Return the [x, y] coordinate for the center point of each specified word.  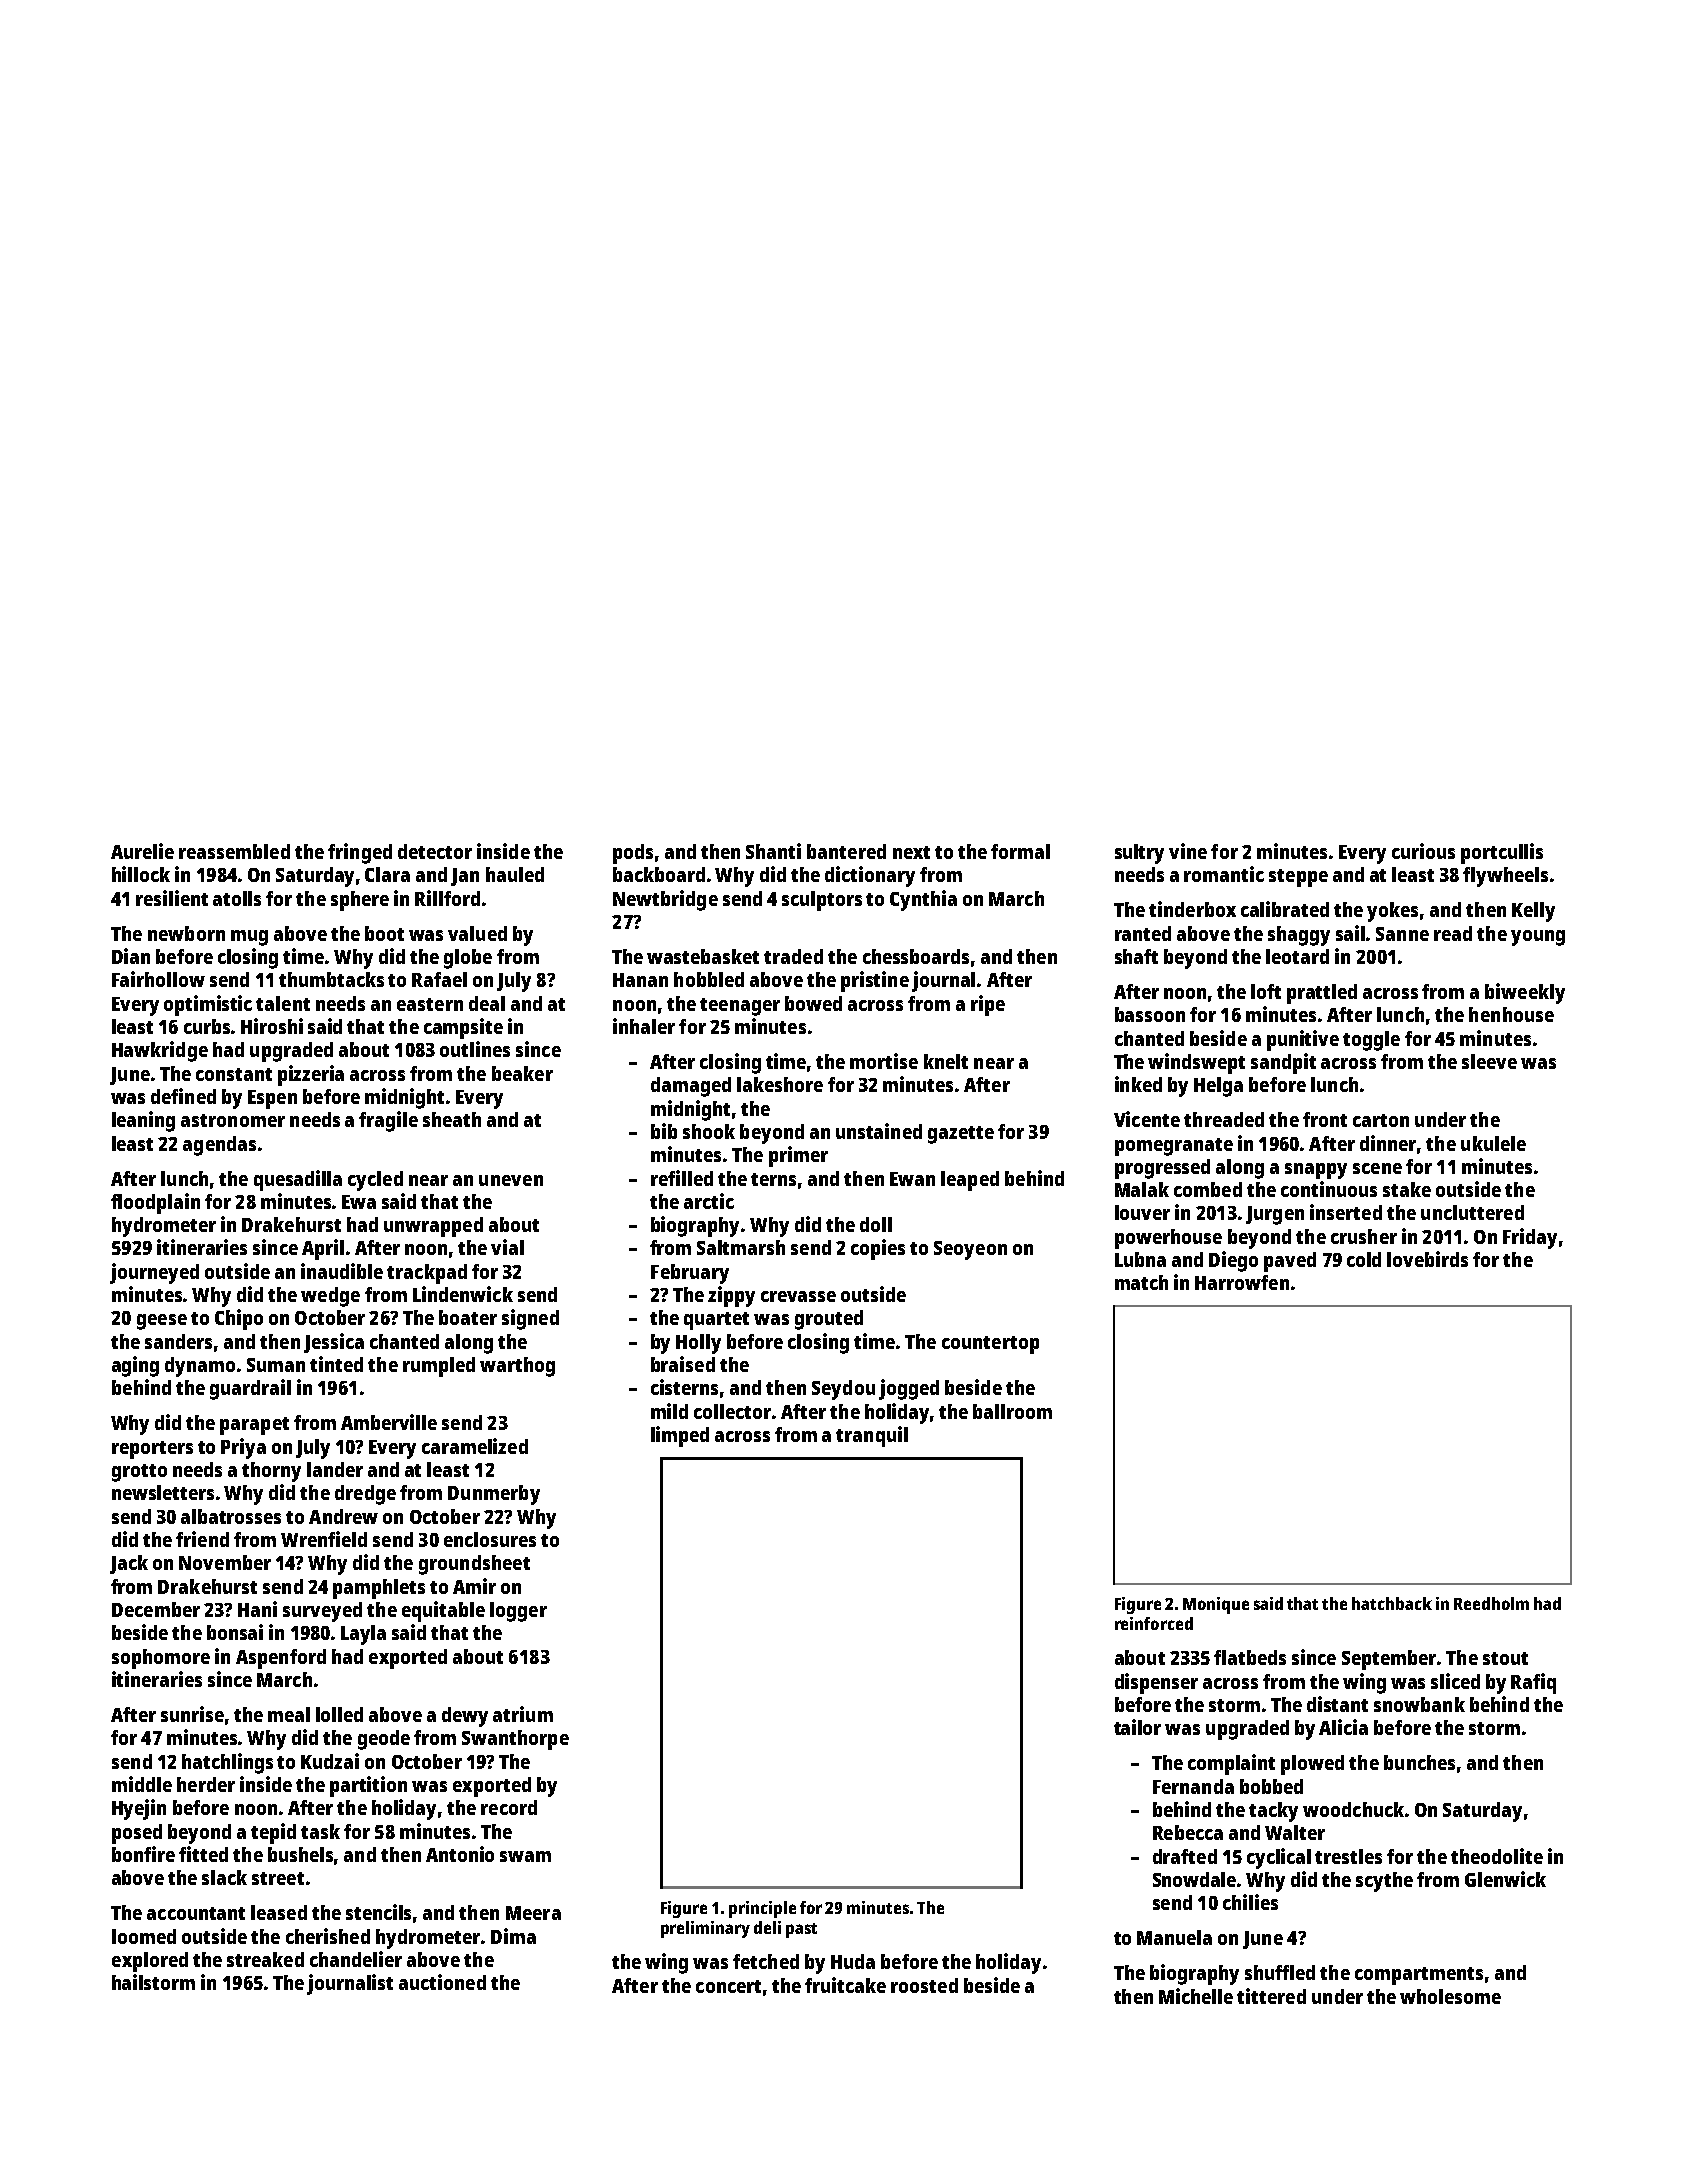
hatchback [1392, 1603]
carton [1381, 1120]
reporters [152, 1450]
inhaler [644, 1026]
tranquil [872, 1436]
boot [384, 933]
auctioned [442, 1982]
